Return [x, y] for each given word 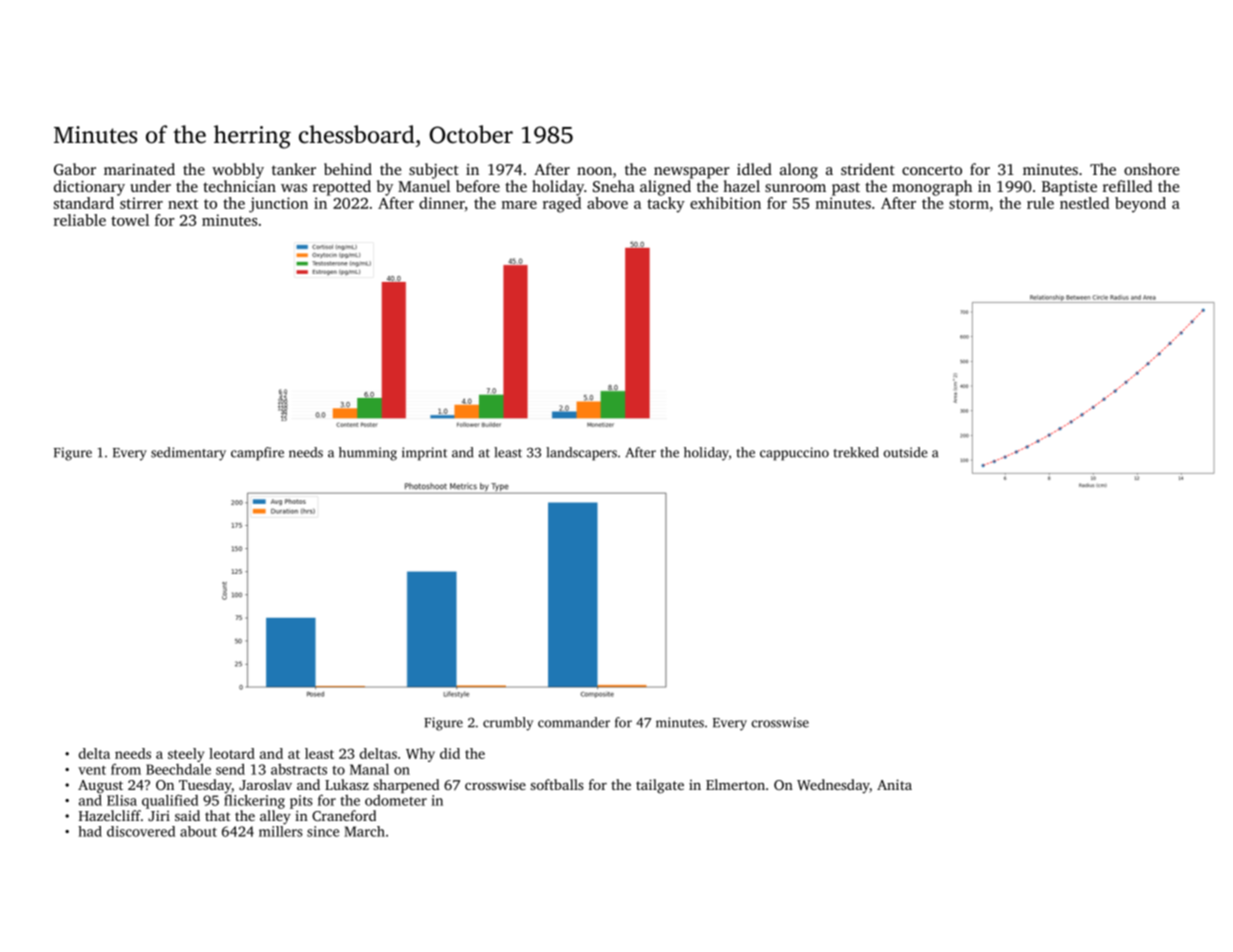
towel [130, 220]
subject [434, 171]
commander [574, 722]
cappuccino [794, 454]
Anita [894, 784]
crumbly [508, 724]
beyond [1140, 205]
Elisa [122, 800]
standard [84, 203]
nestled [1084, 203]
